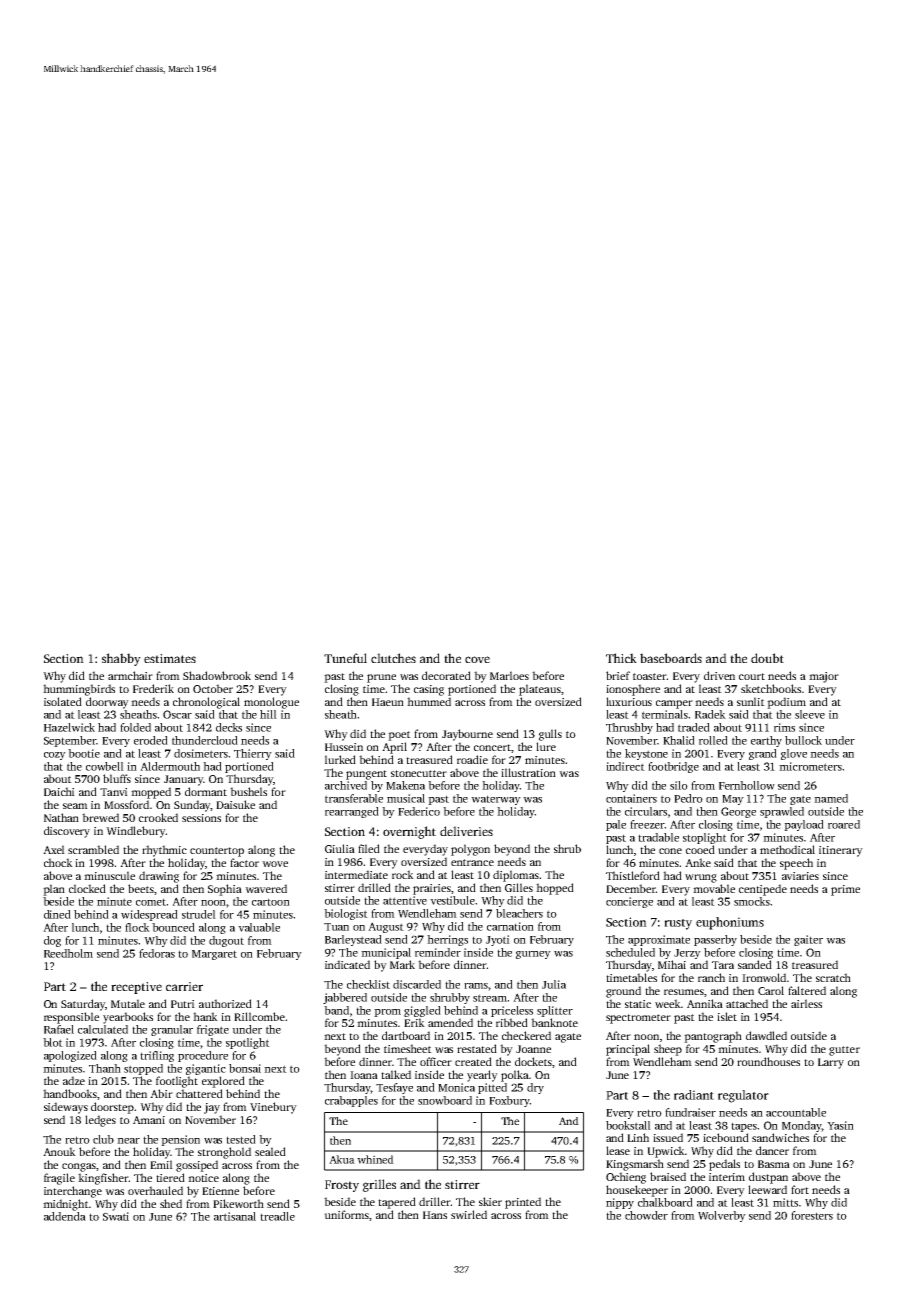 Image resolution: width=908 pixels, height=1316 pixels. I want to click on midnight, so click(66, 1205).
